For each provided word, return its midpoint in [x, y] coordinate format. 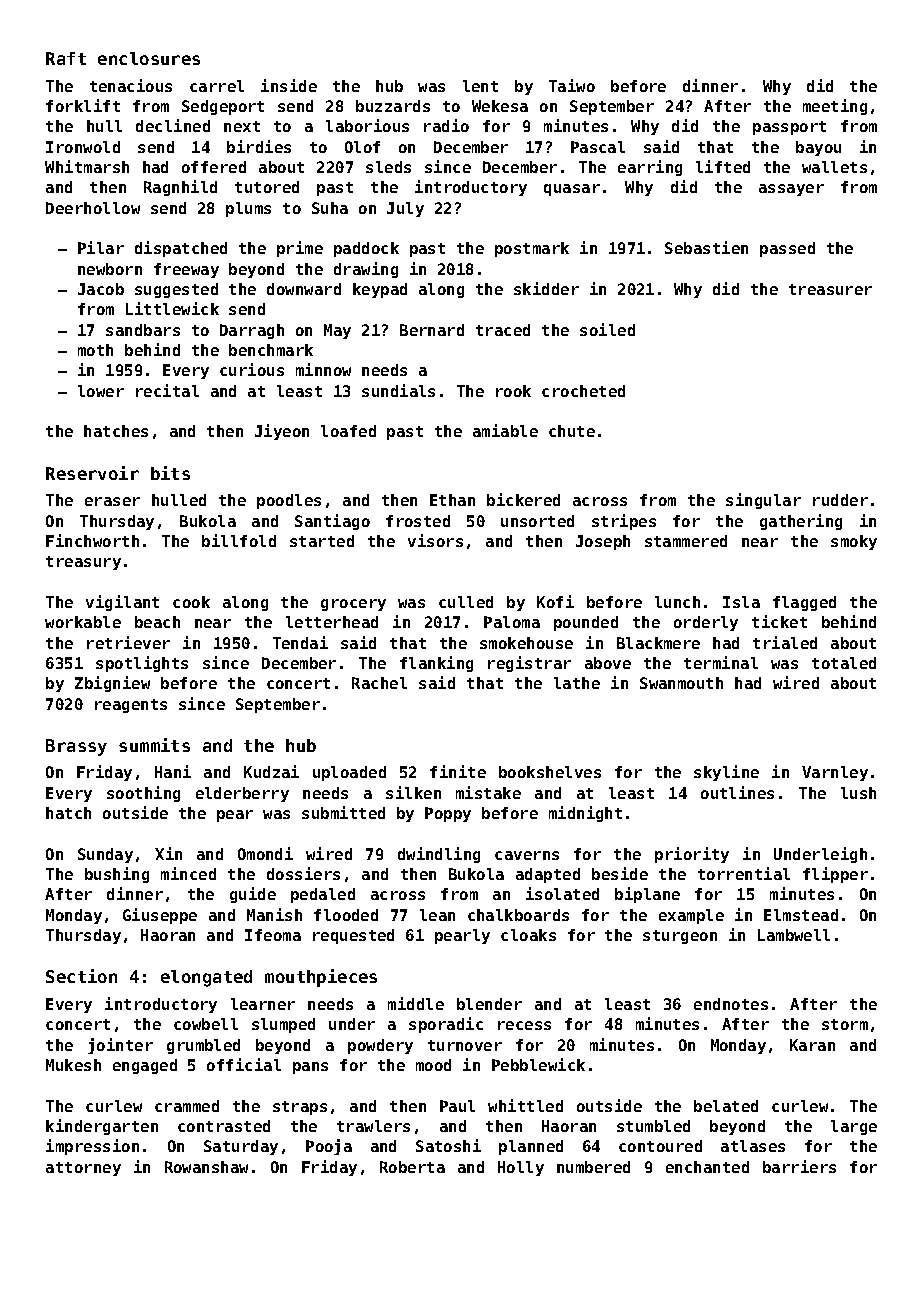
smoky [854, 542]
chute [572, 431]
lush [858, 793]
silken [413, 792]
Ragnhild [180, 188]
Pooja [329, 1147]
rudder [840, 500]
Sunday [105, 855]
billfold [239, 540]
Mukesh [73, 1065]
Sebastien [706, 247]
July [405, 209]
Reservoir [92, 473]
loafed [348, 431]
